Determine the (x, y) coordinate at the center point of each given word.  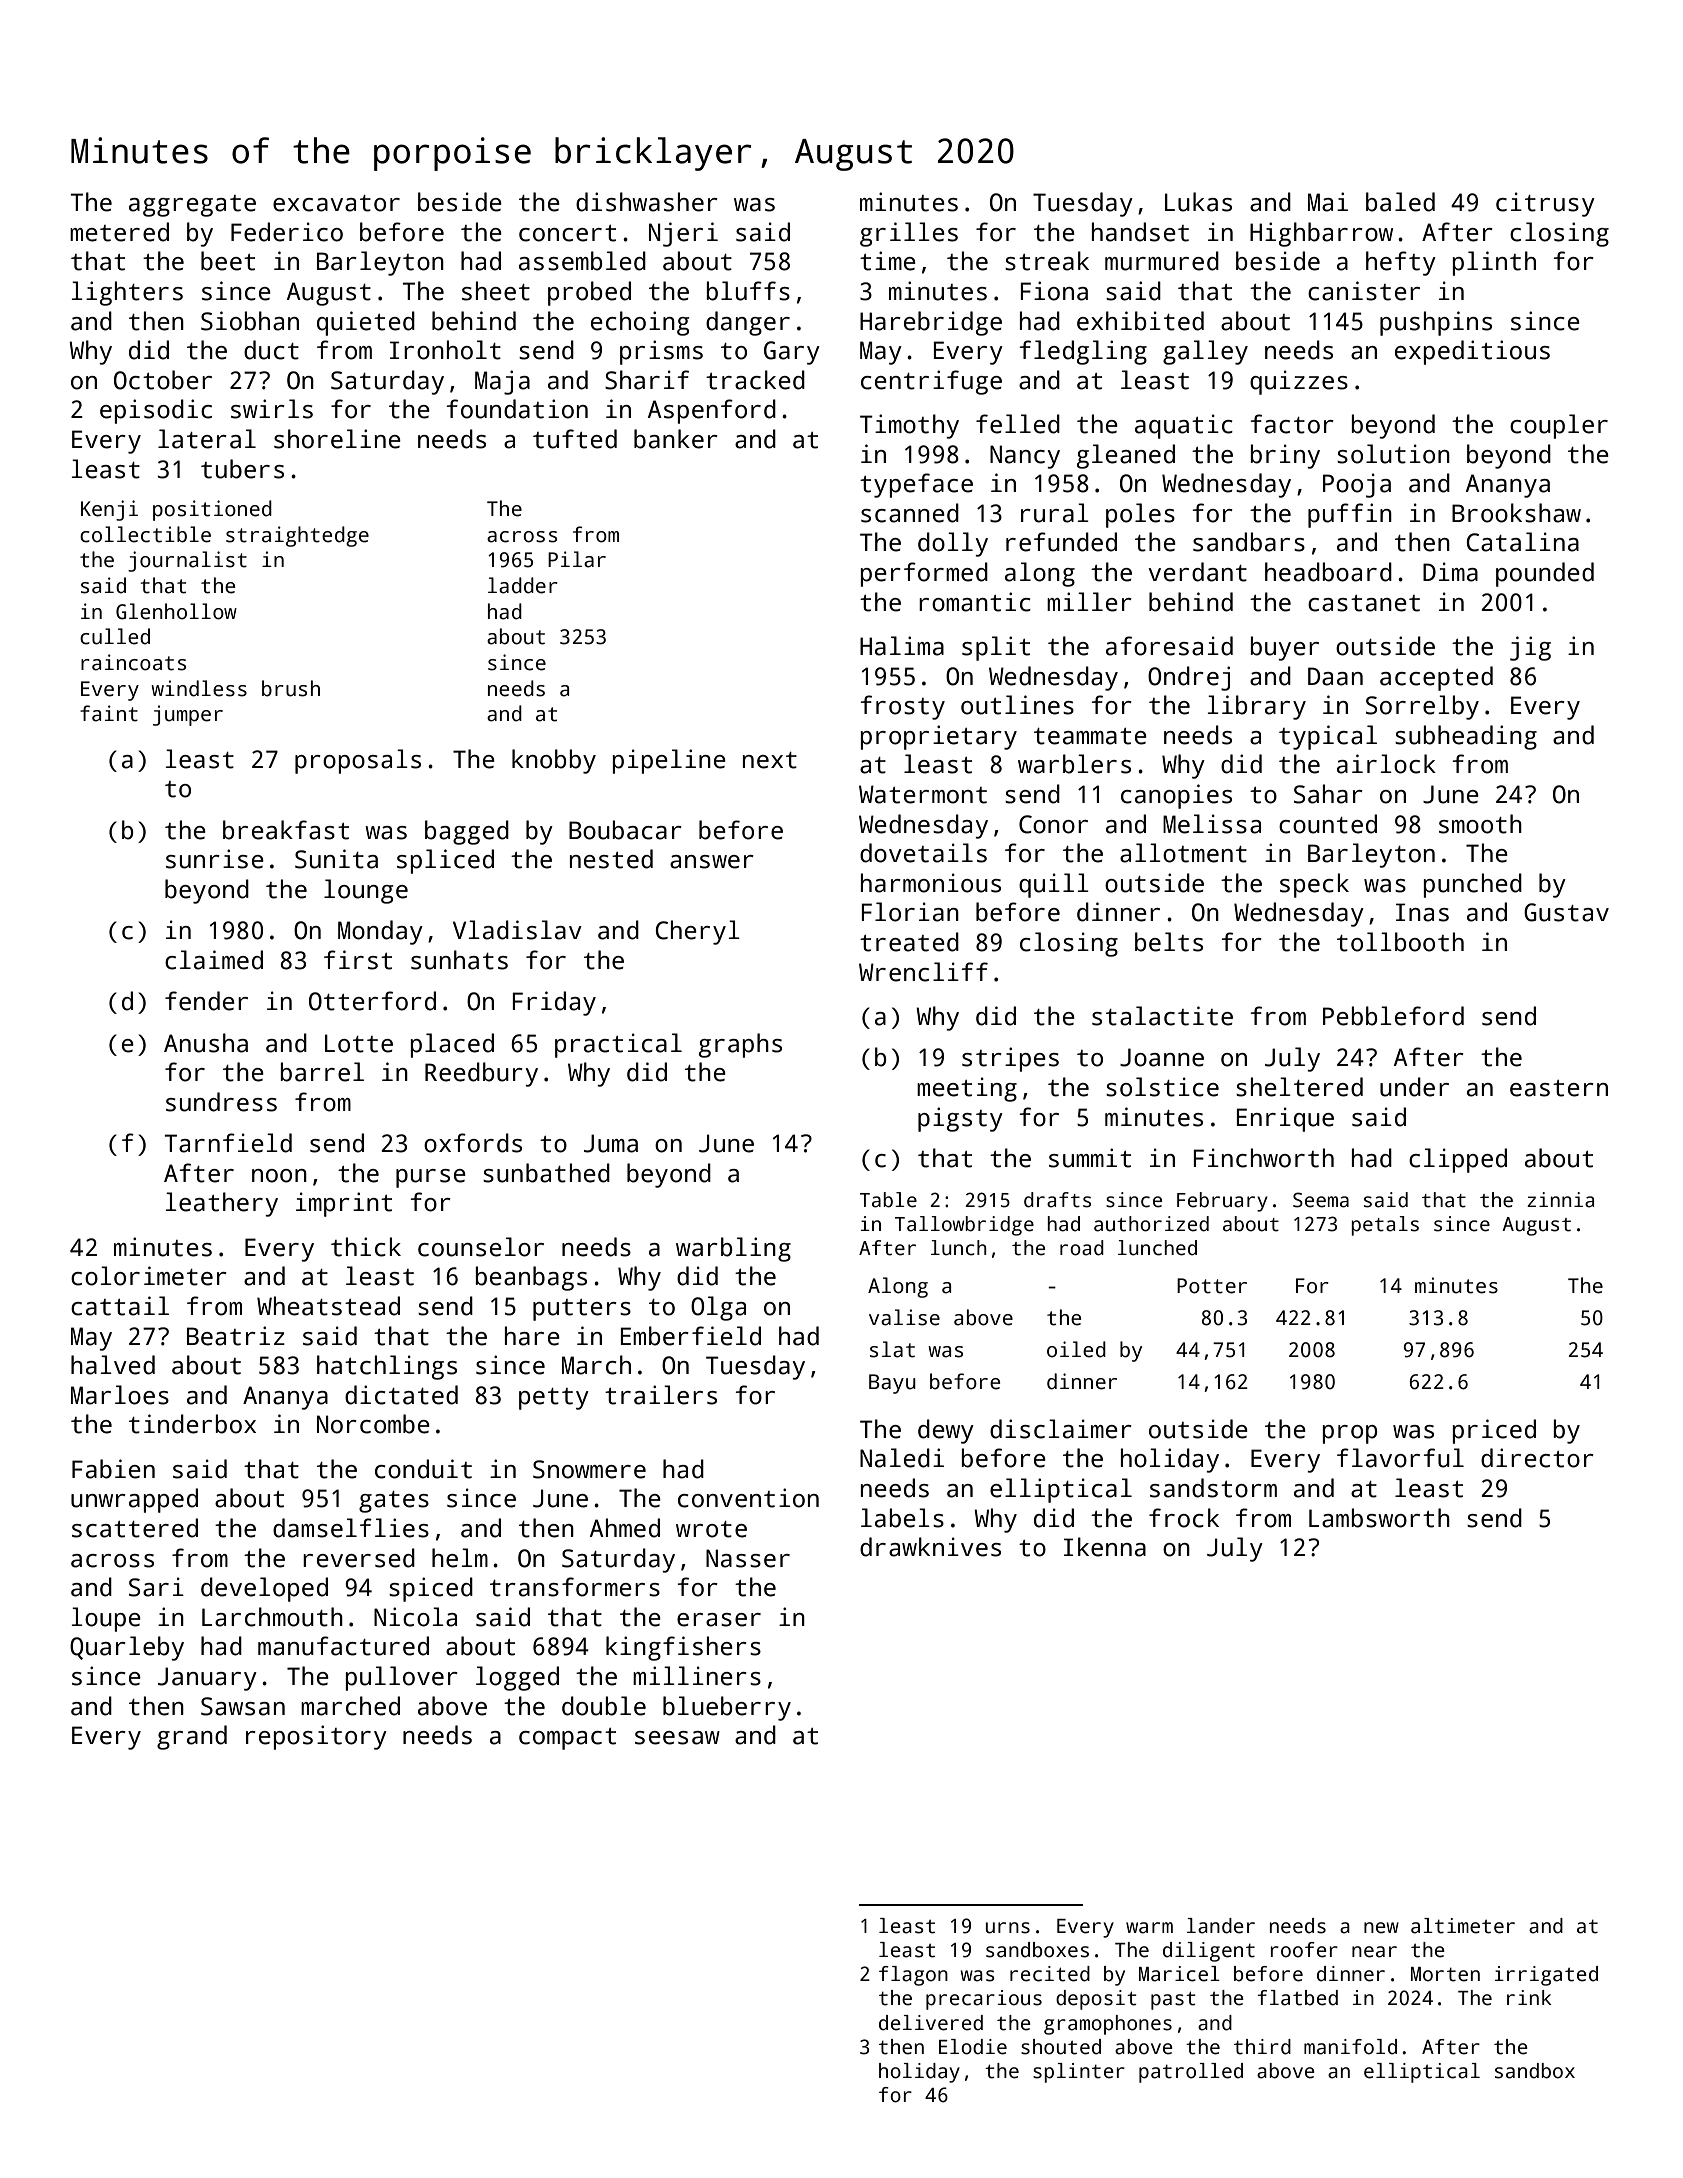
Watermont (923, 794)
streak (1047, 261)
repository (316, 1737)
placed (452, 1045)
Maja (502, 382)
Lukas (1198, 202)
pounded (1545, 574)
